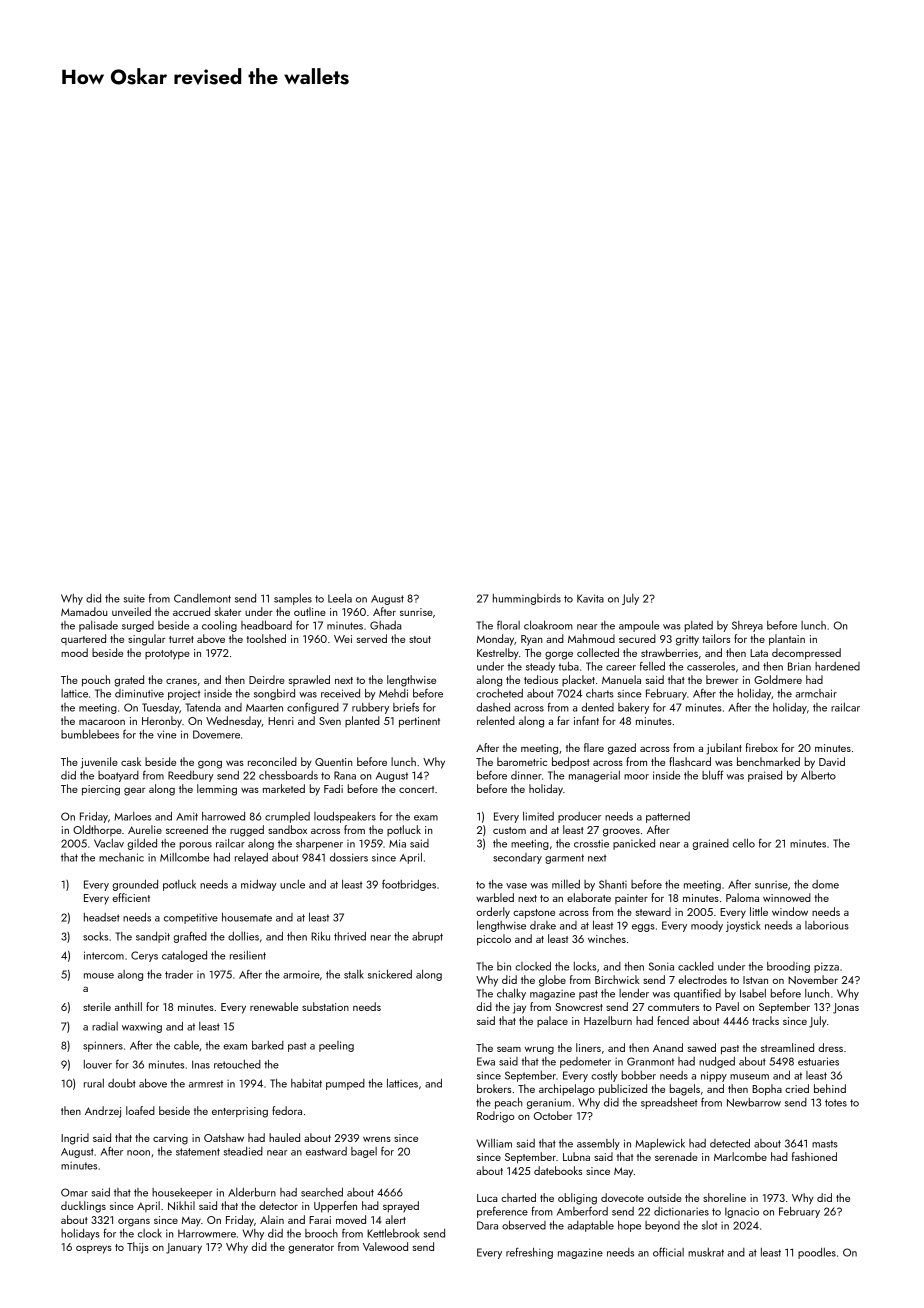  I want to click on searched, so click(322, 1192).
